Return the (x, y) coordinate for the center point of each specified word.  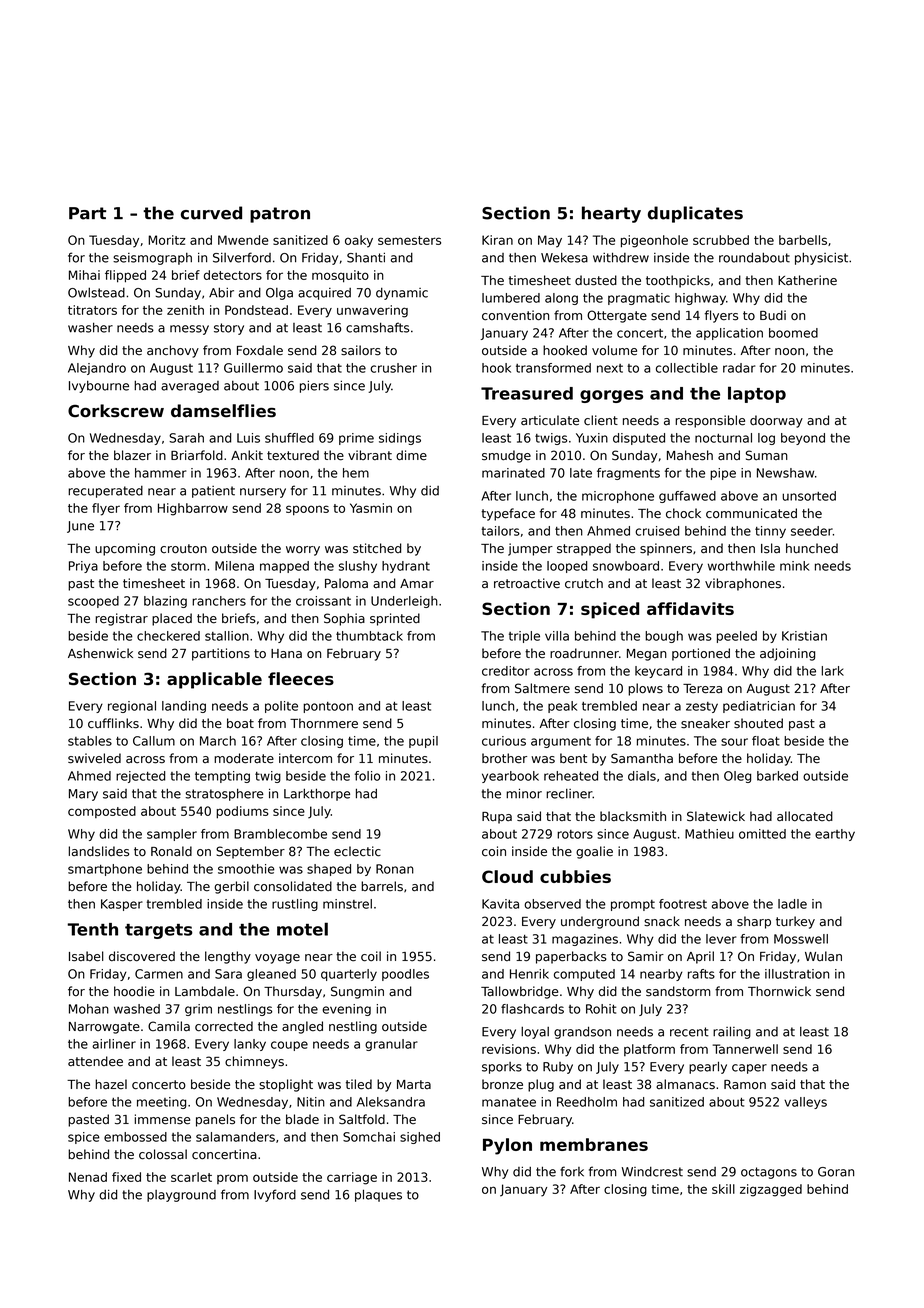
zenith (185, 310)
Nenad (88, 1177)
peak (562, 707)
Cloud (507, 876)
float (766, 741)
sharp (754, 922)
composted (102, 812)
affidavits (690, 608)
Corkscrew (116, 411)
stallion (227, 636)
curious (504, 741)
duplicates (695, 214)
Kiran (497, 240)
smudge (506, 456)
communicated (751, 513)
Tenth (93, 929)
